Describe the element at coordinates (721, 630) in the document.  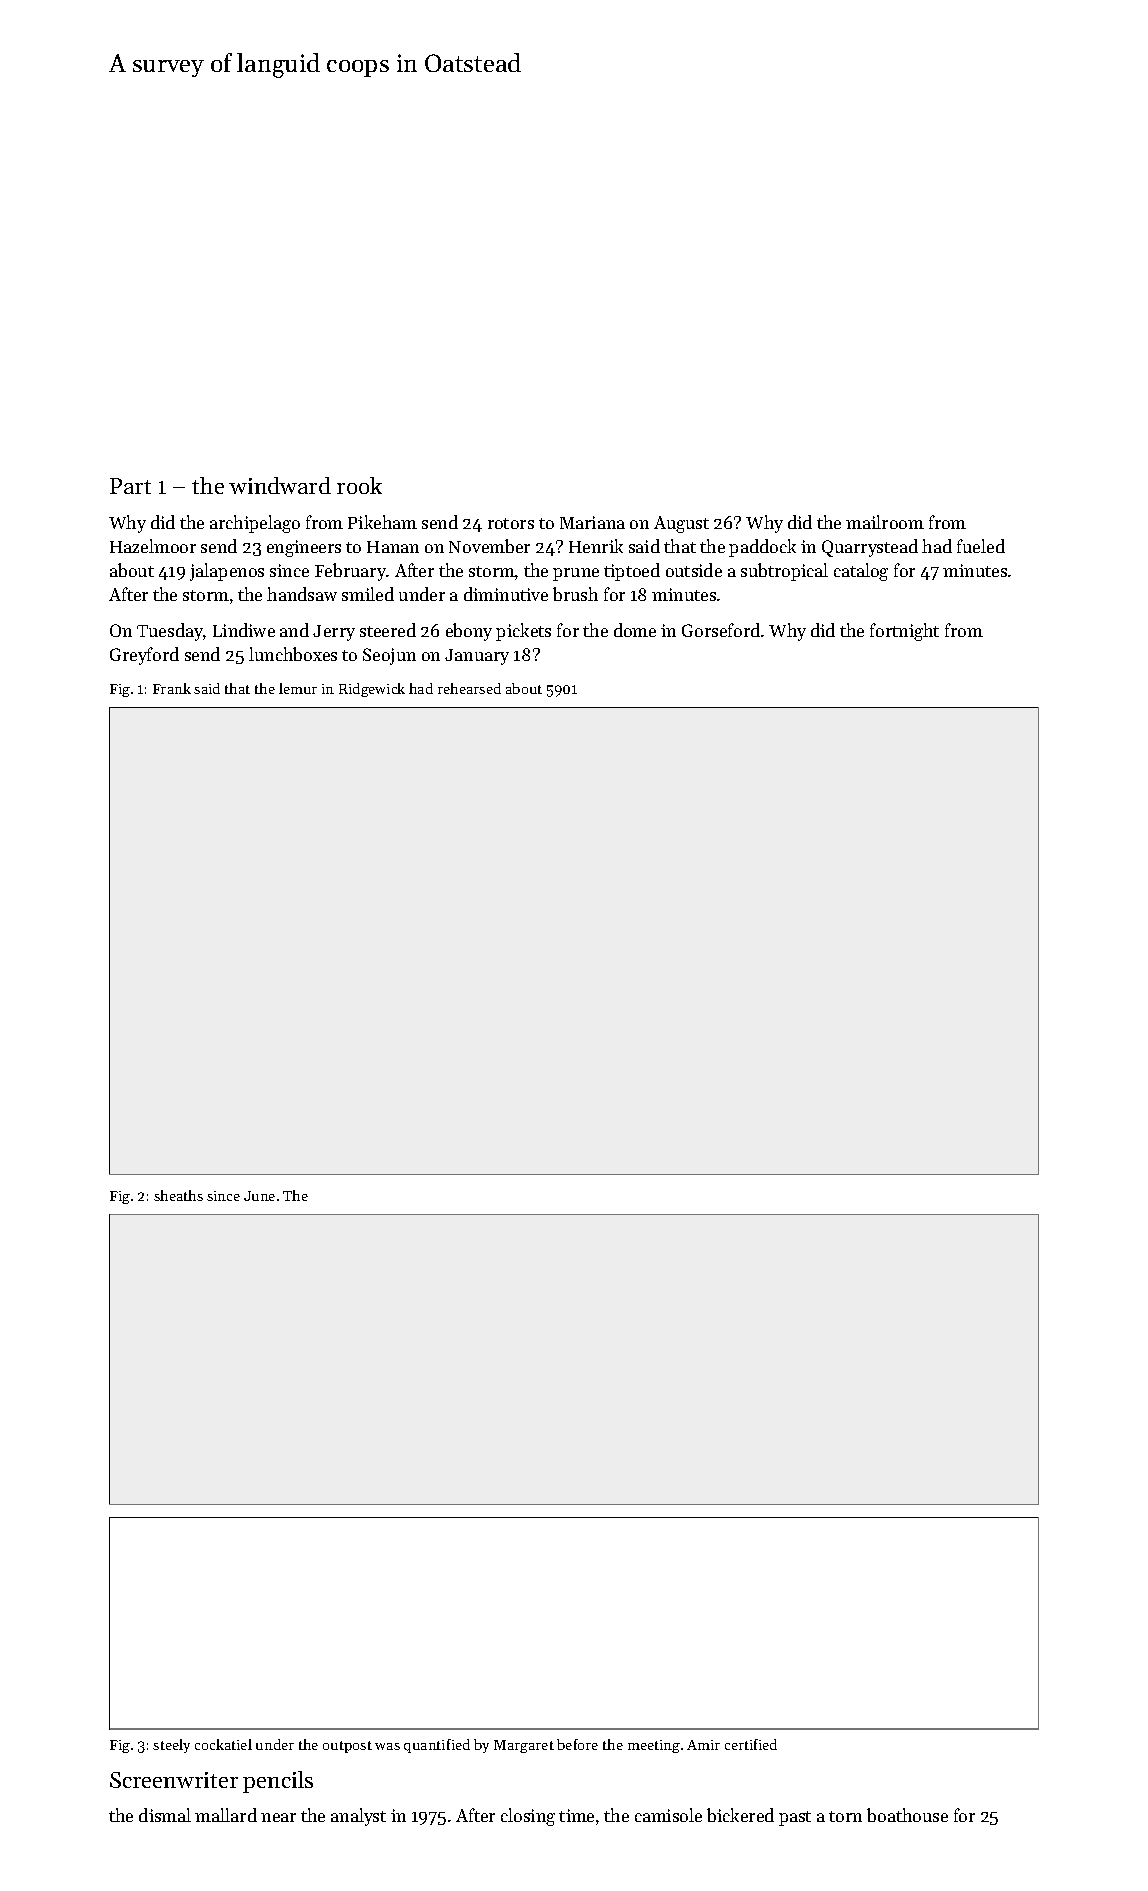
I see `Gorseford` at that location.
